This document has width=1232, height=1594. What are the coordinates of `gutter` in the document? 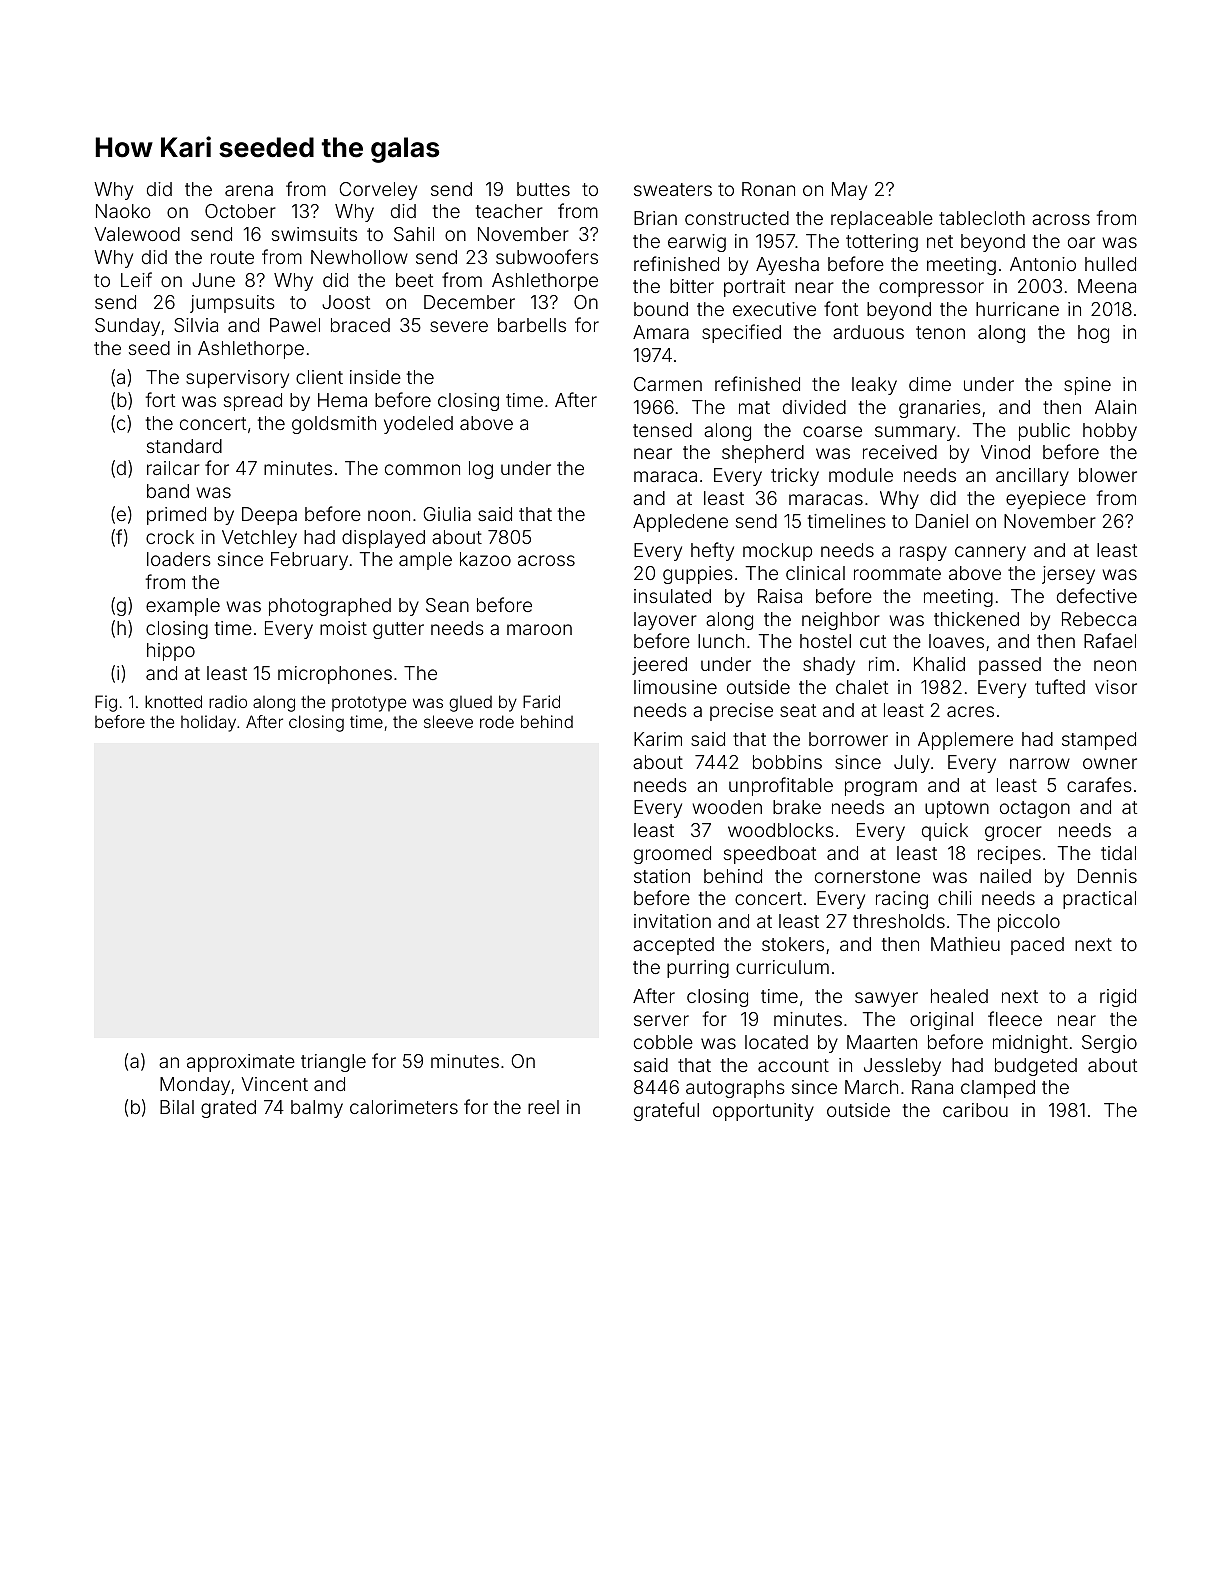 It's located at (398, 630).
